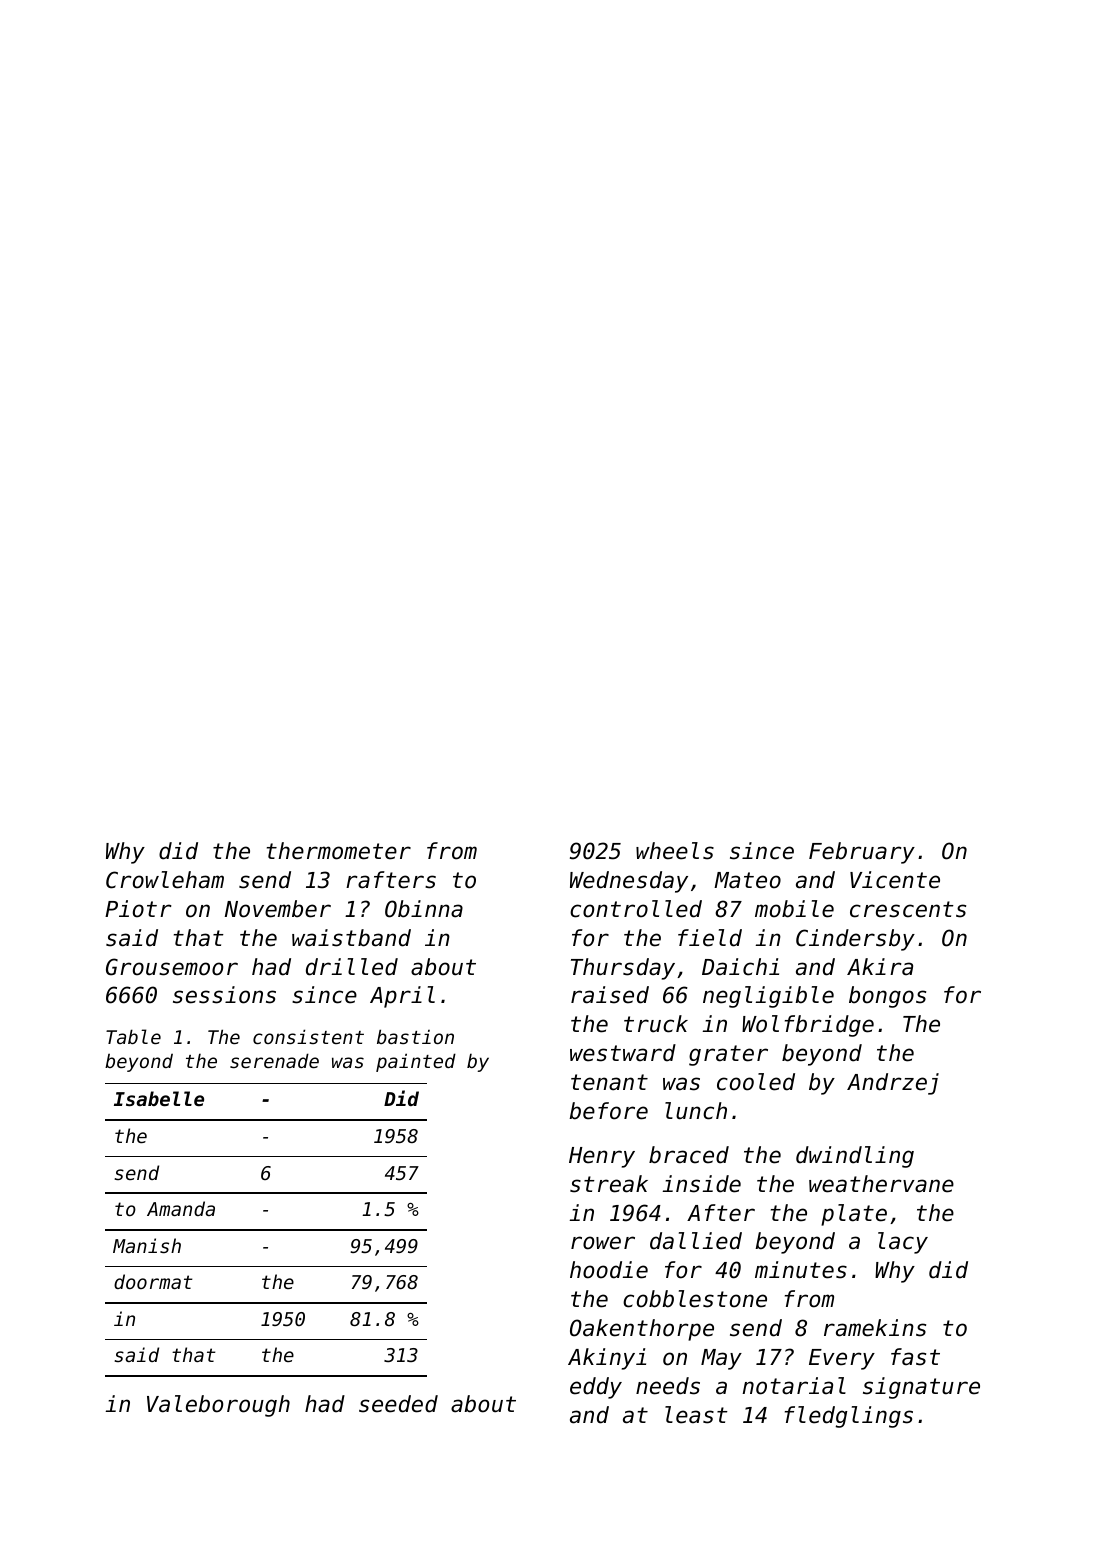  I want to click on thermometer, so click(339, 851).
